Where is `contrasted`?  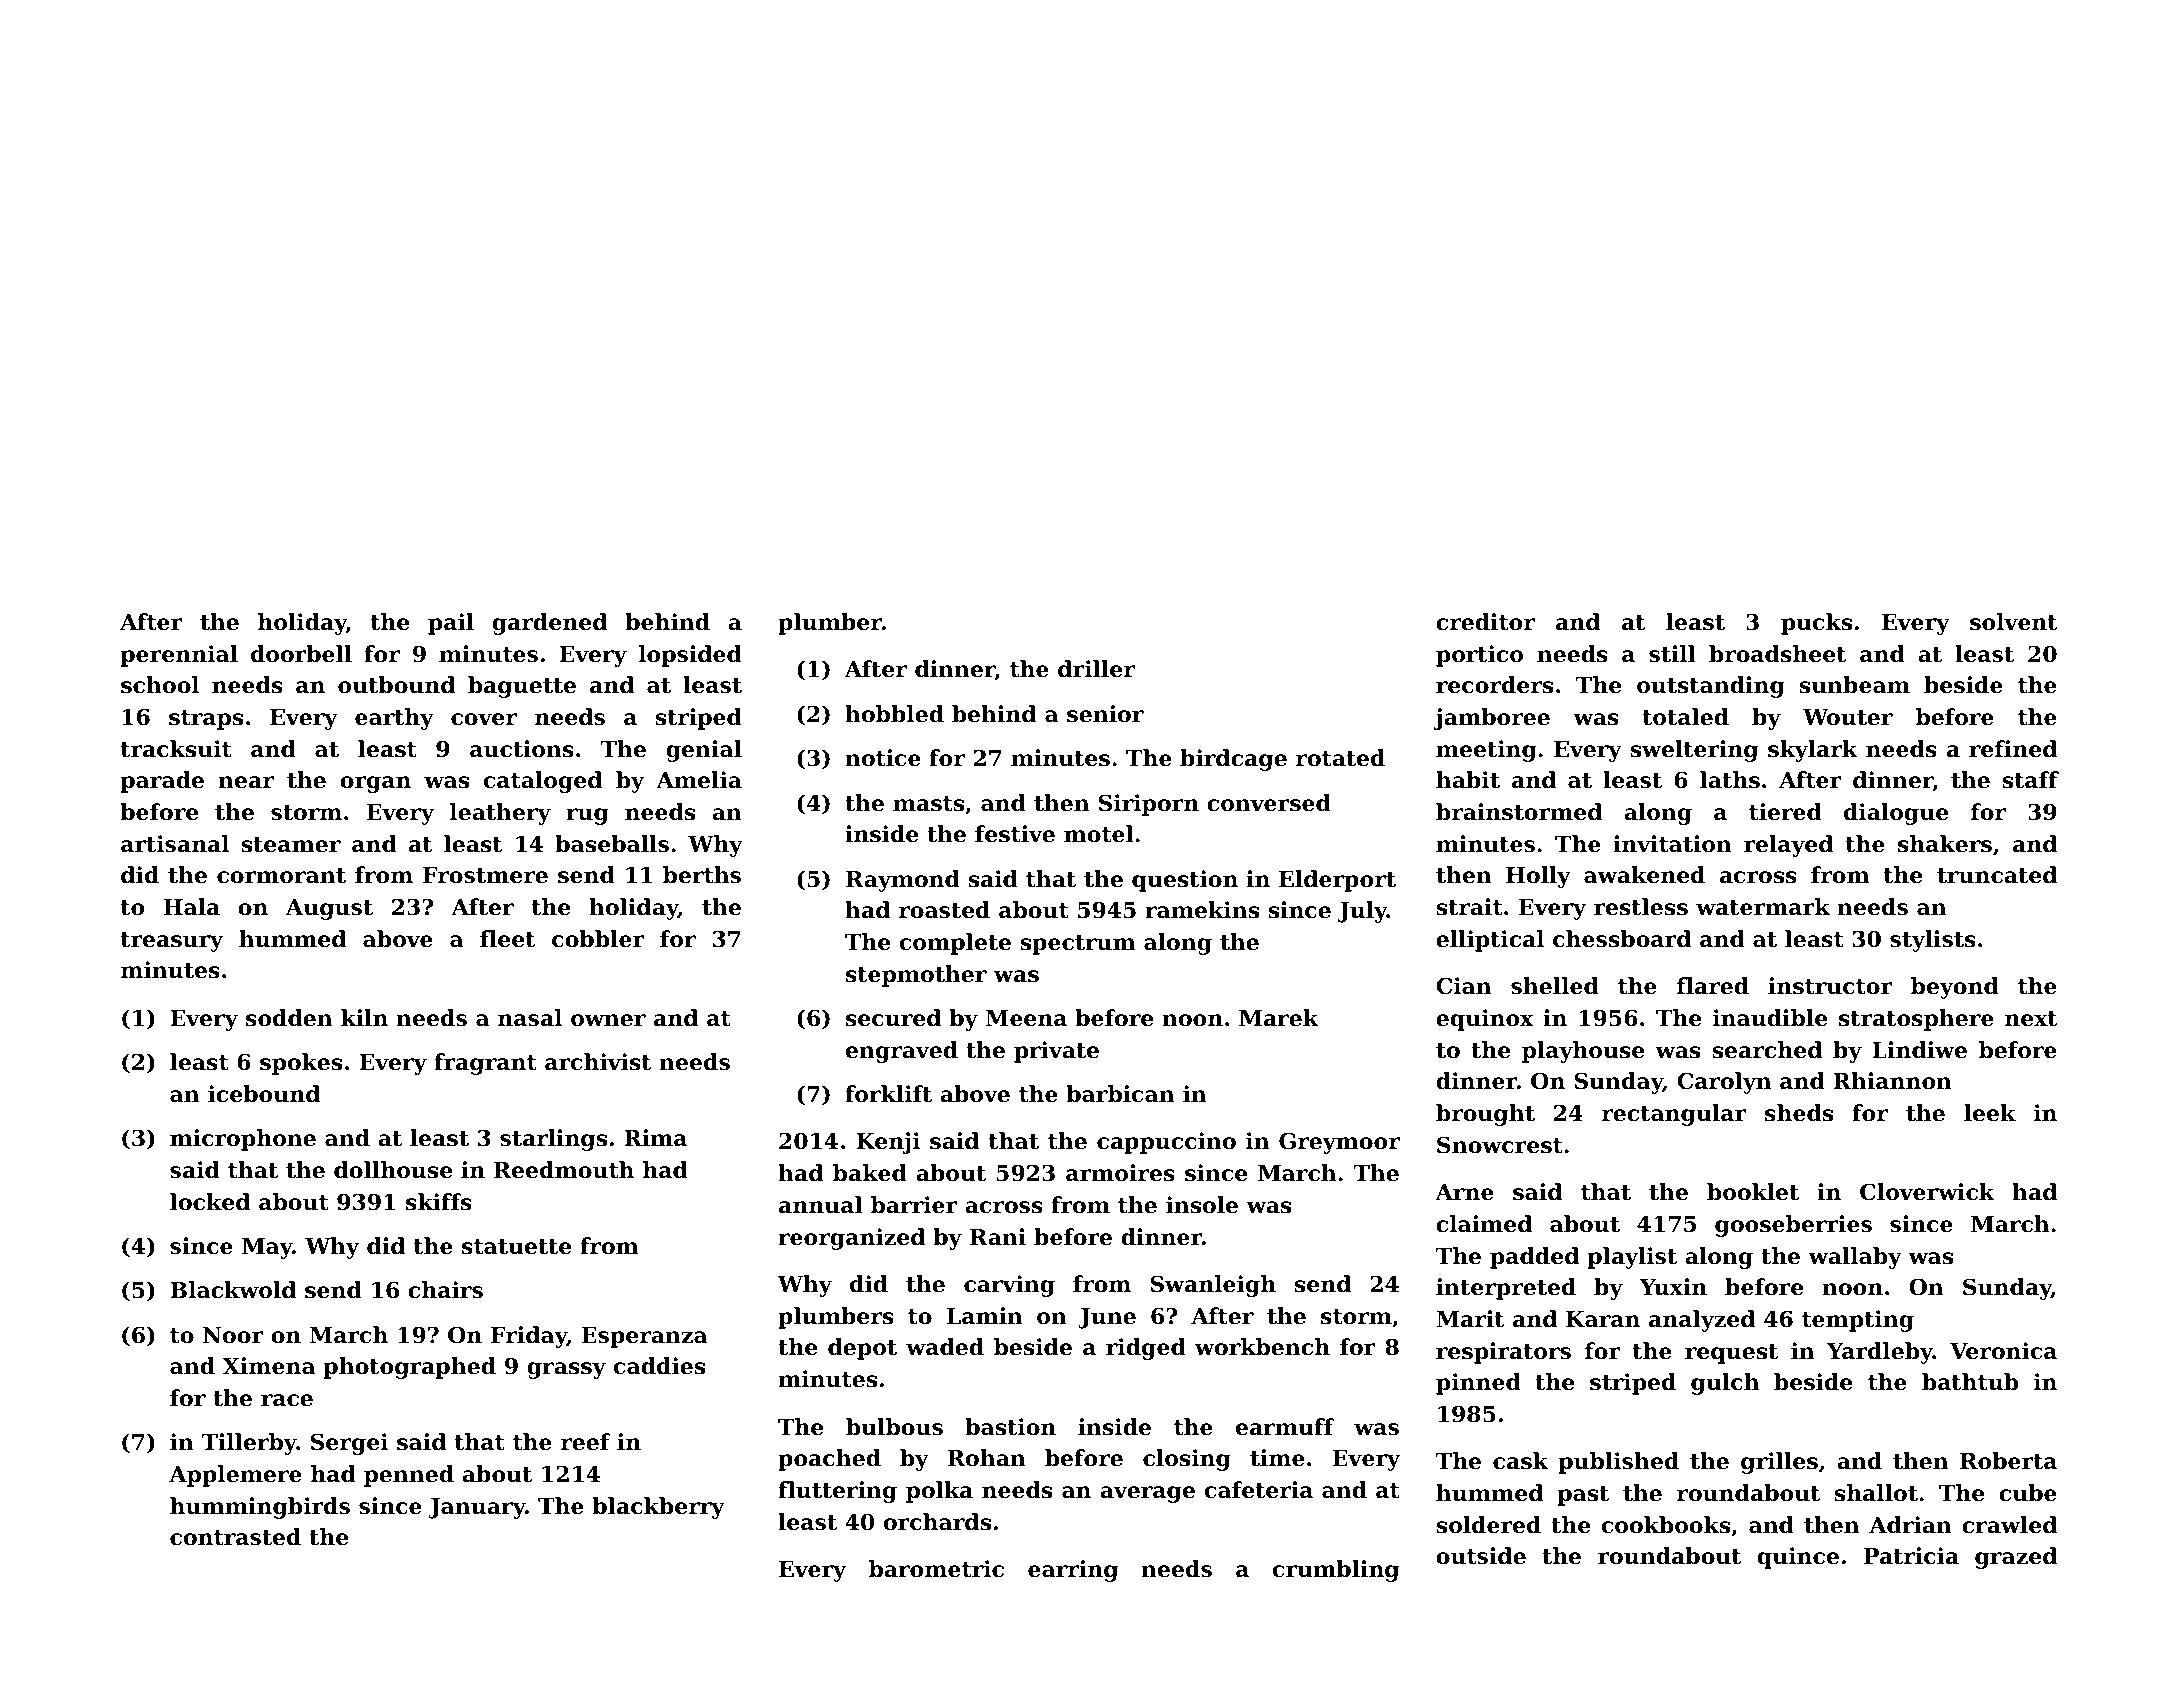
contrasted is located at coordinates (235, 1537).
